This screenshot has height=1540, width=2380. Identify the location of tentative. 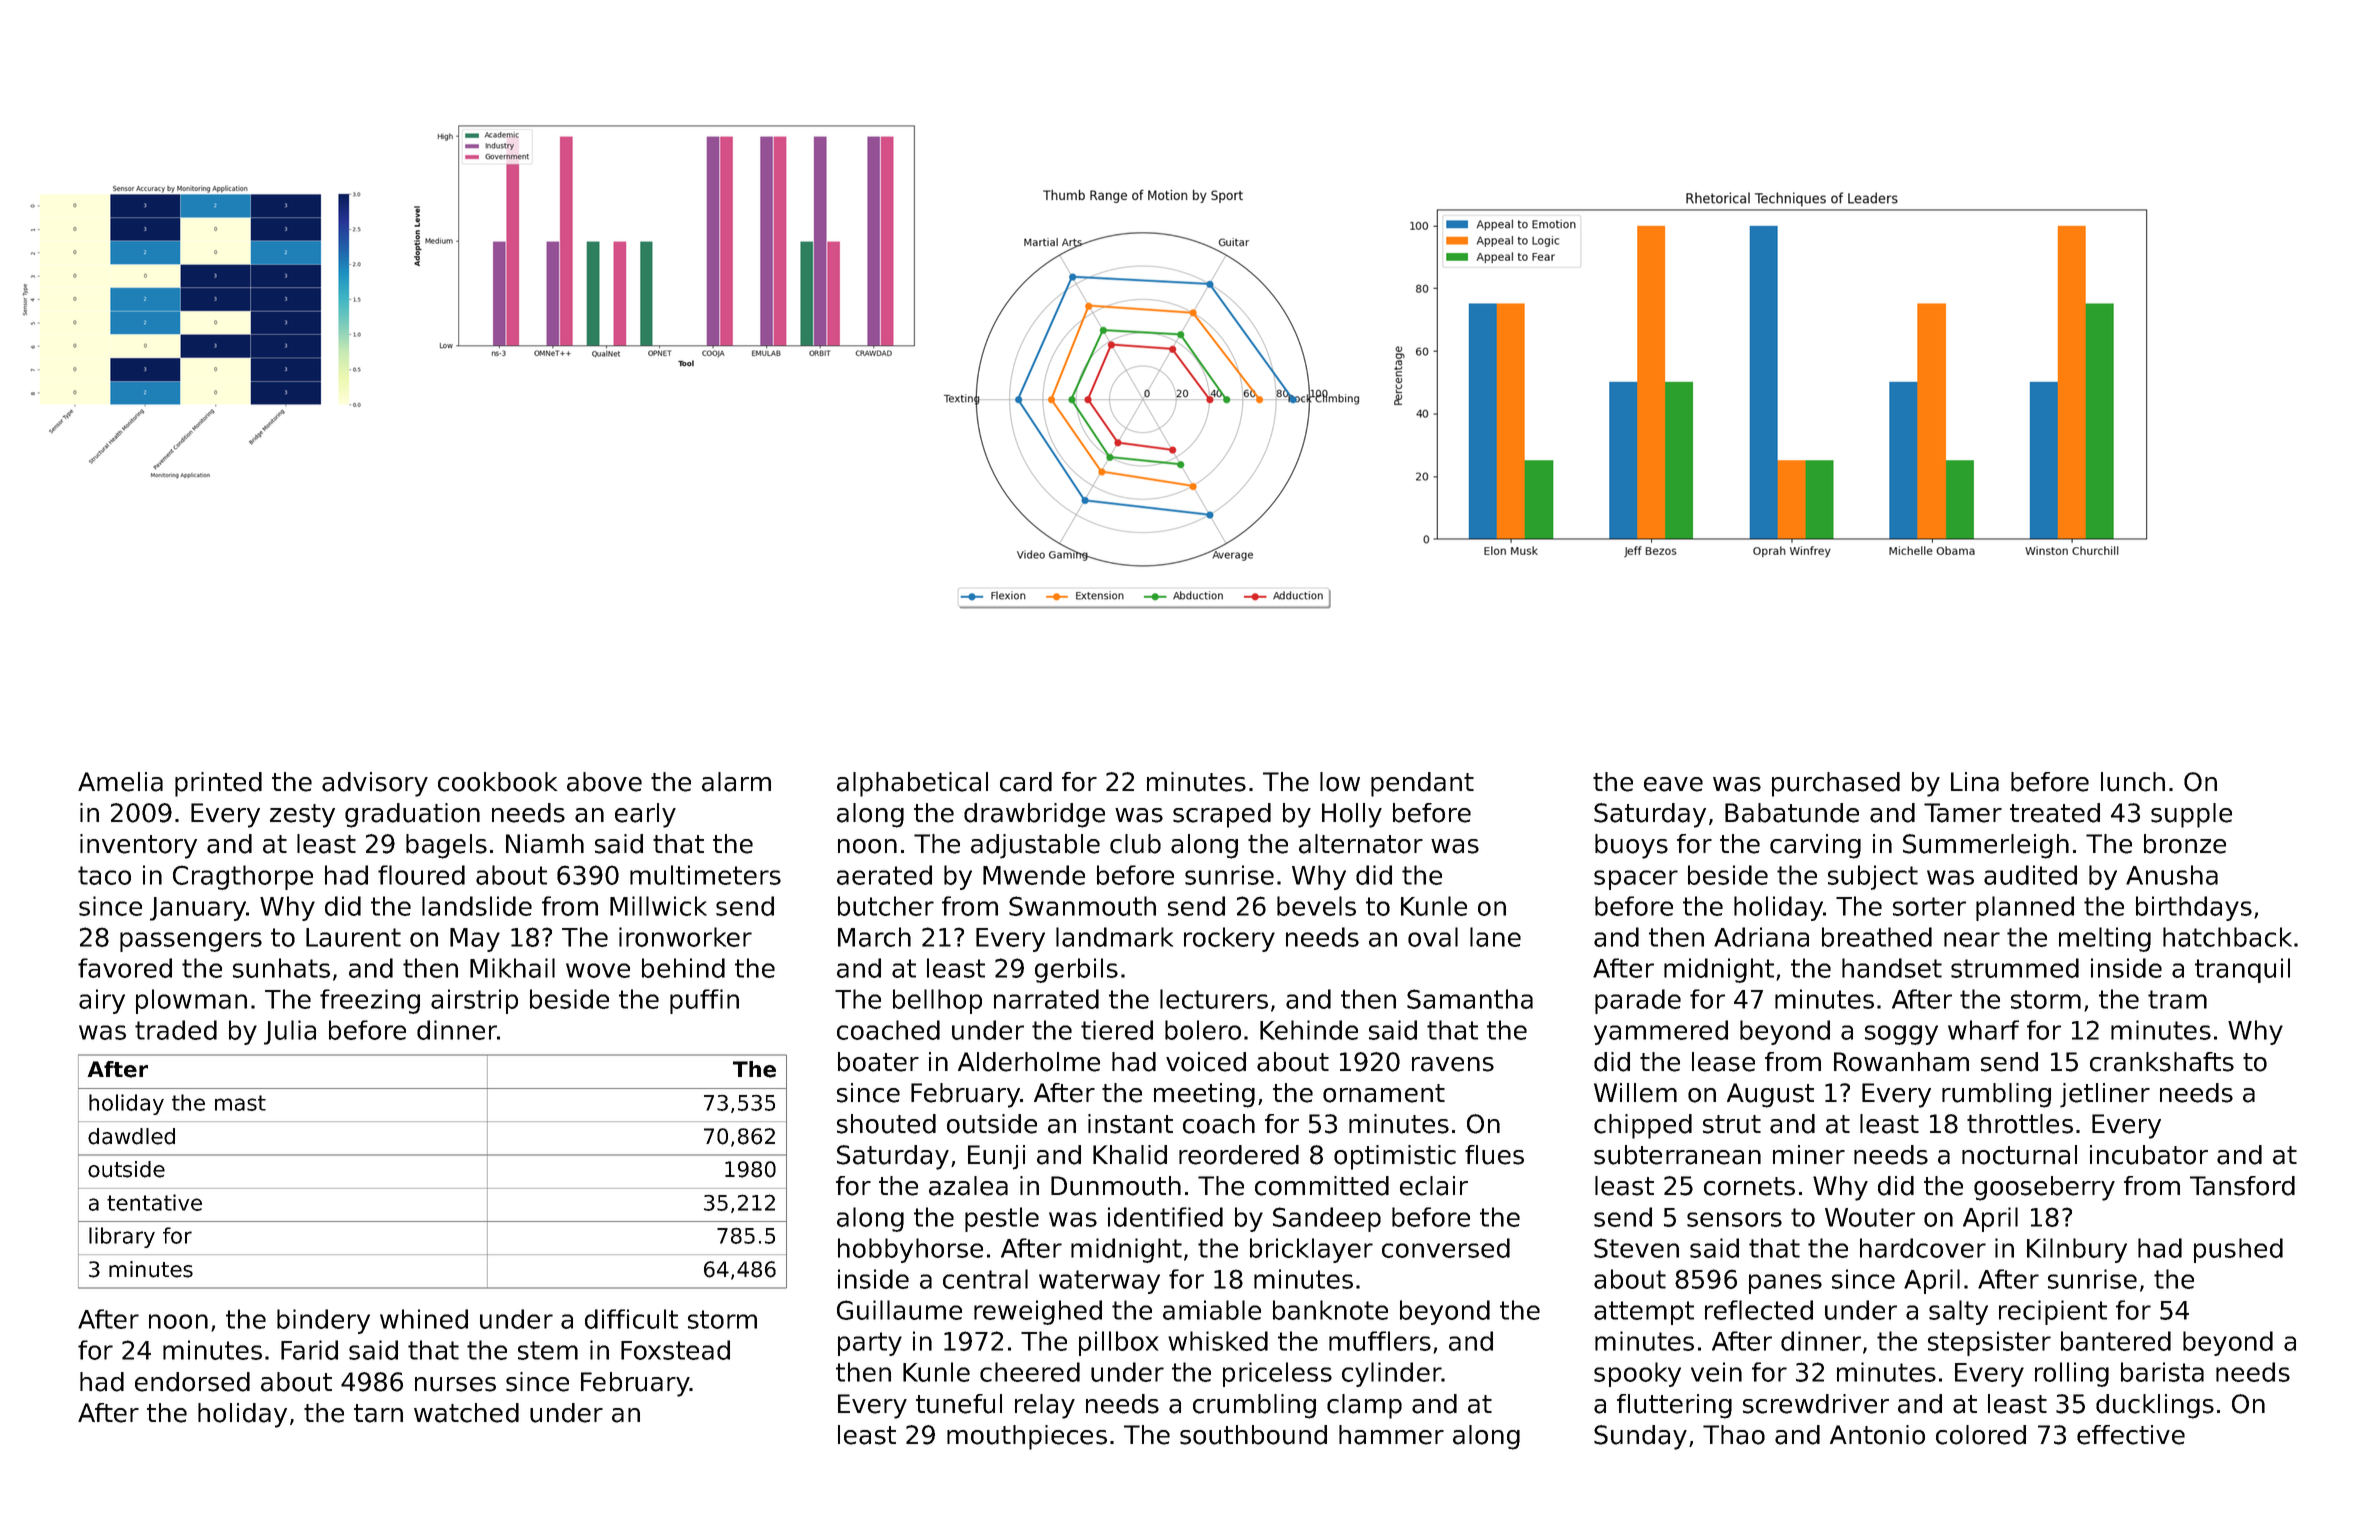
(154, 1202).
